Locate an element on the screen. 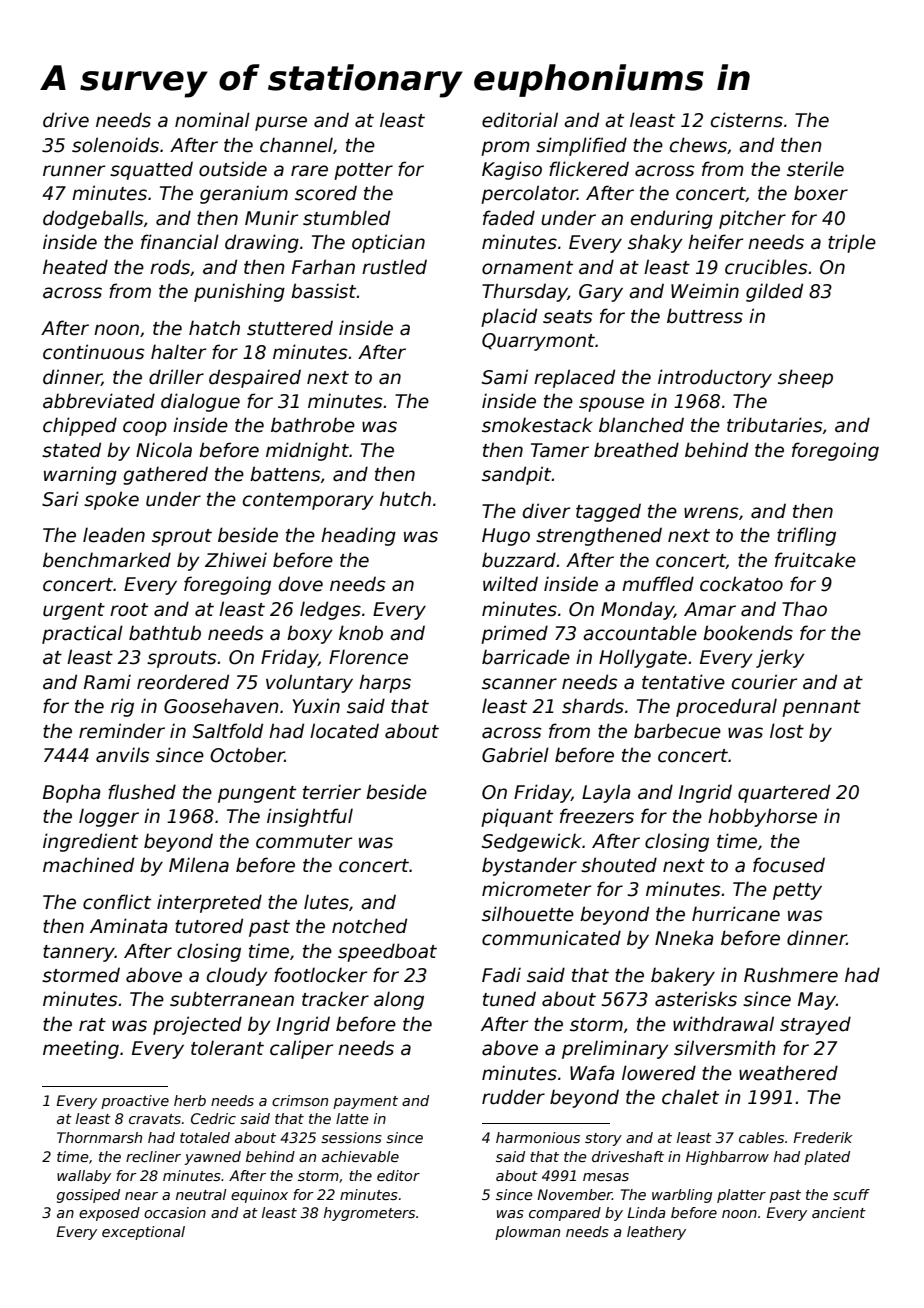 The image size is (924, 1308). trifling is located at coordinates (806, 536).
